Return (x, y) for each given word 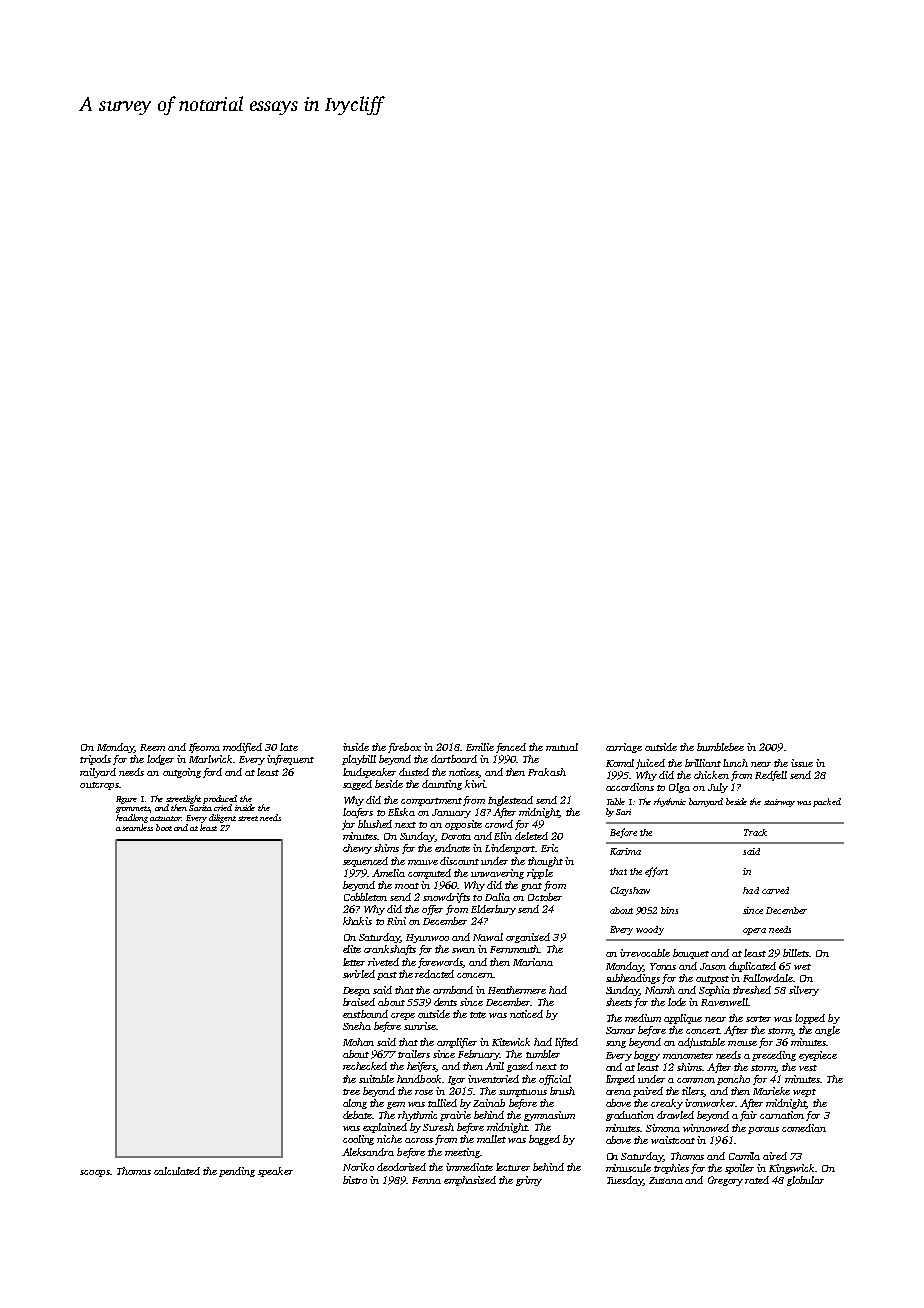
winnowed (706, 1128)
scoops (95, 1173)
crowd (499, 824)
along (355, 1104)
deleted (531, 836)
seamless (137, 827)
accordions (630, 787)
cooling (358, 1140)
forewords (441, 963)
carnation (782, 1115)
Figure (126, 800)
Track (755, 832)
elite (352, 949)
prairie (455, 1116)
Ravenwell (724, 1002)
